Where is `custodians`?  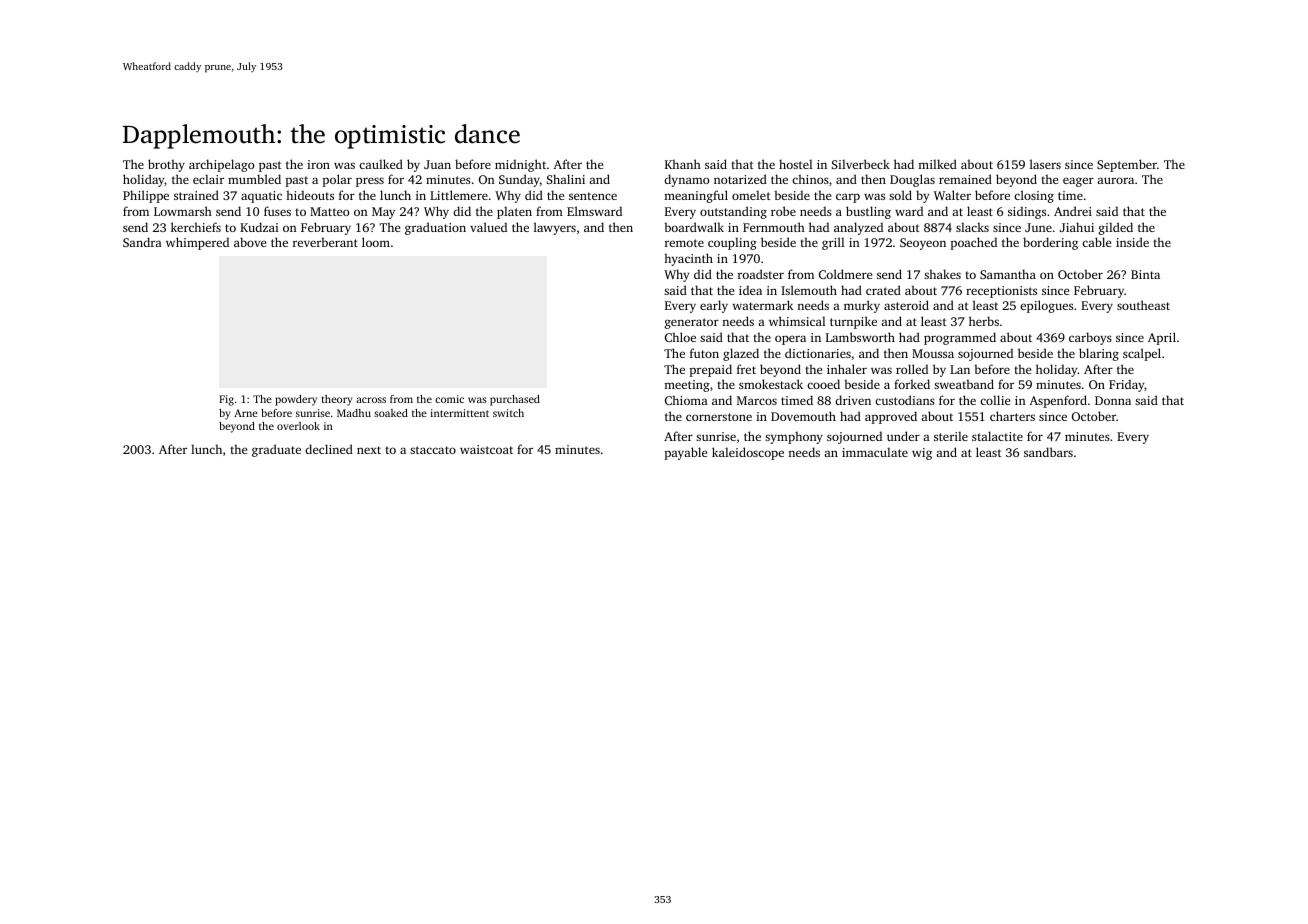 custodians is located at coordinates (905, 400).
